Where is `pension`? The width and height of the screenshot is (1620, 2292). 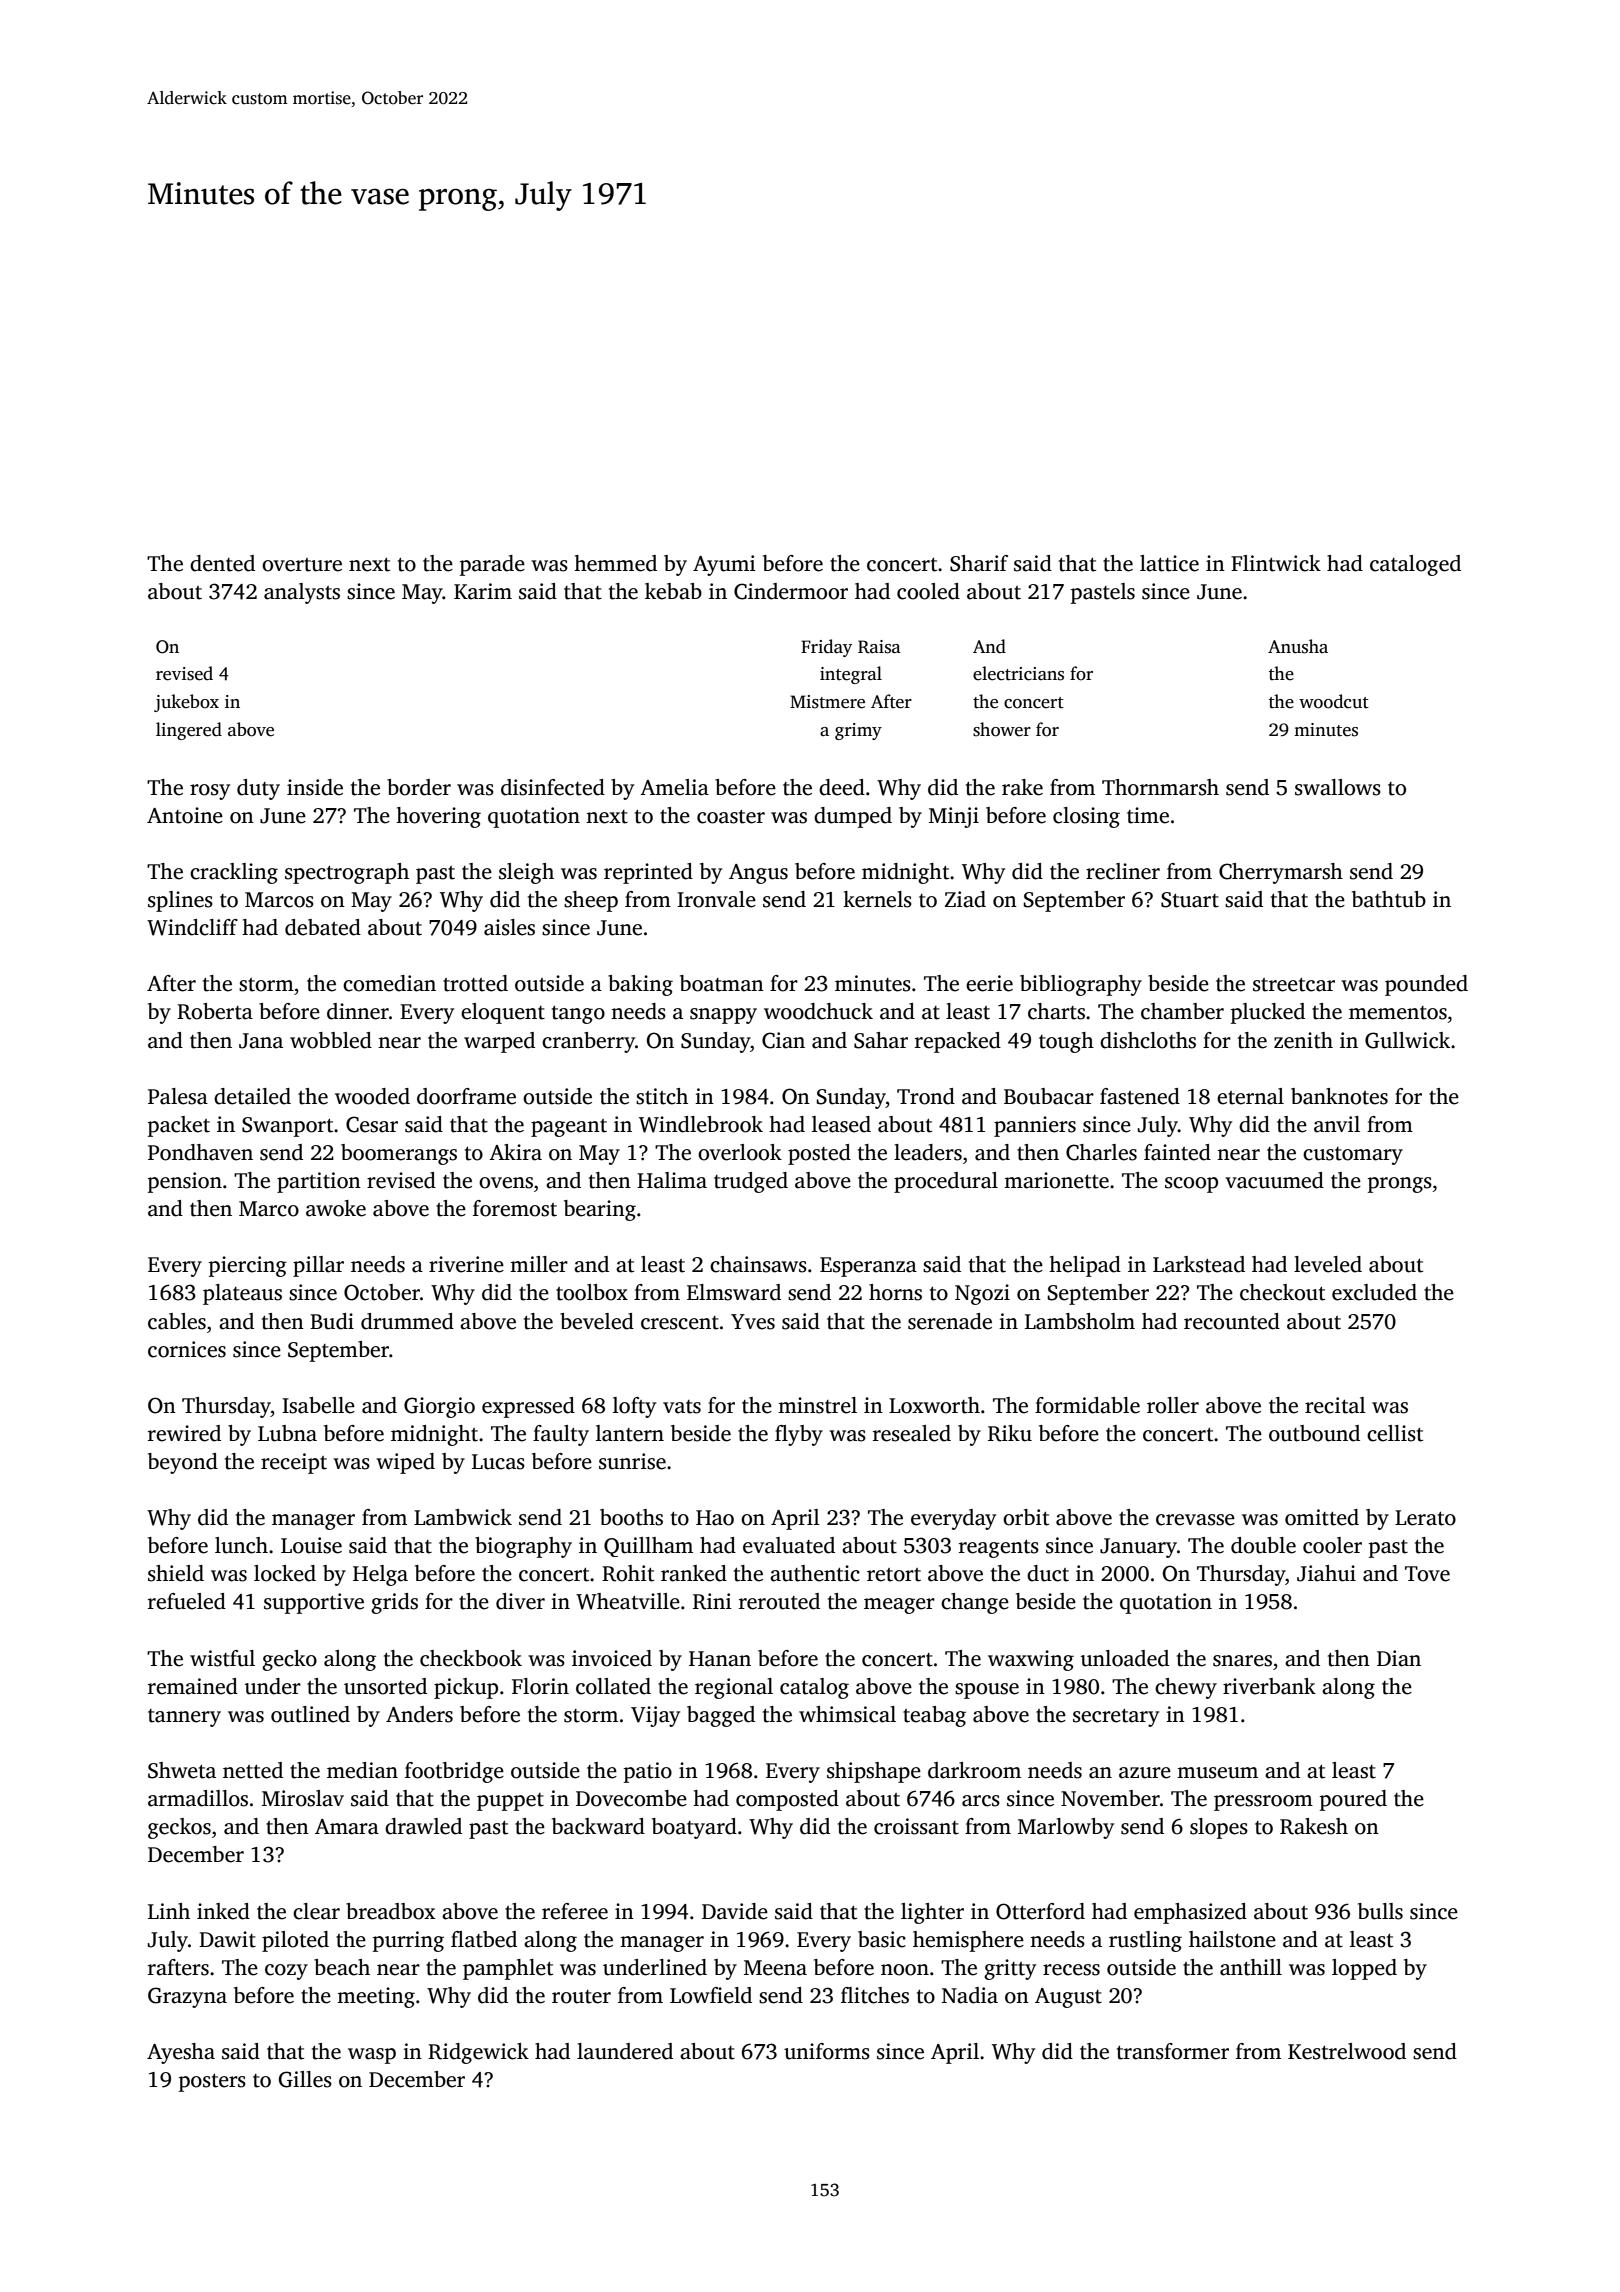 pension is located at coordinates (185, 1182).
